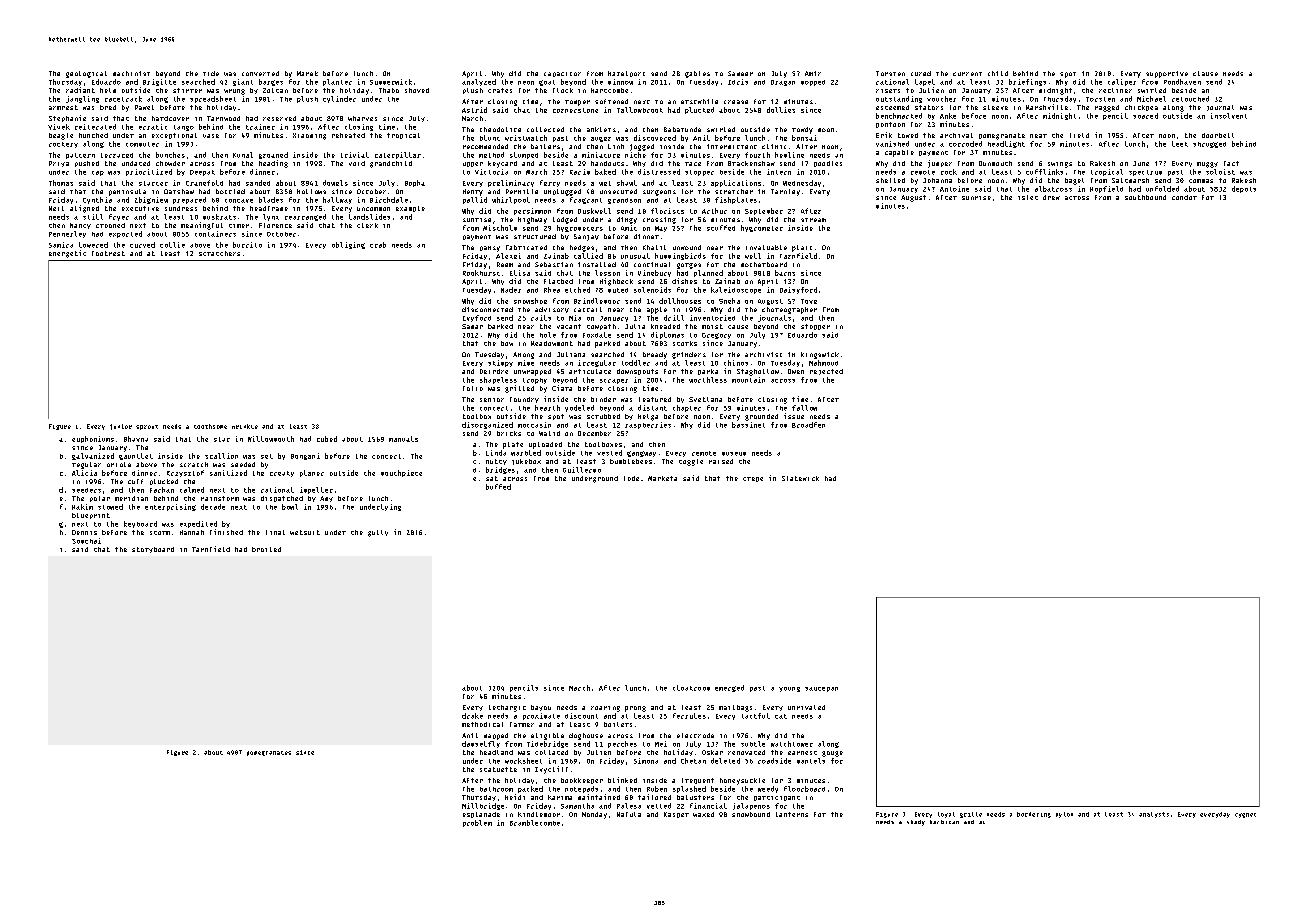  What do you see at coordinates (809, 301) in the screenshot?
I see `Tove` at bounding box center [809, 301].
